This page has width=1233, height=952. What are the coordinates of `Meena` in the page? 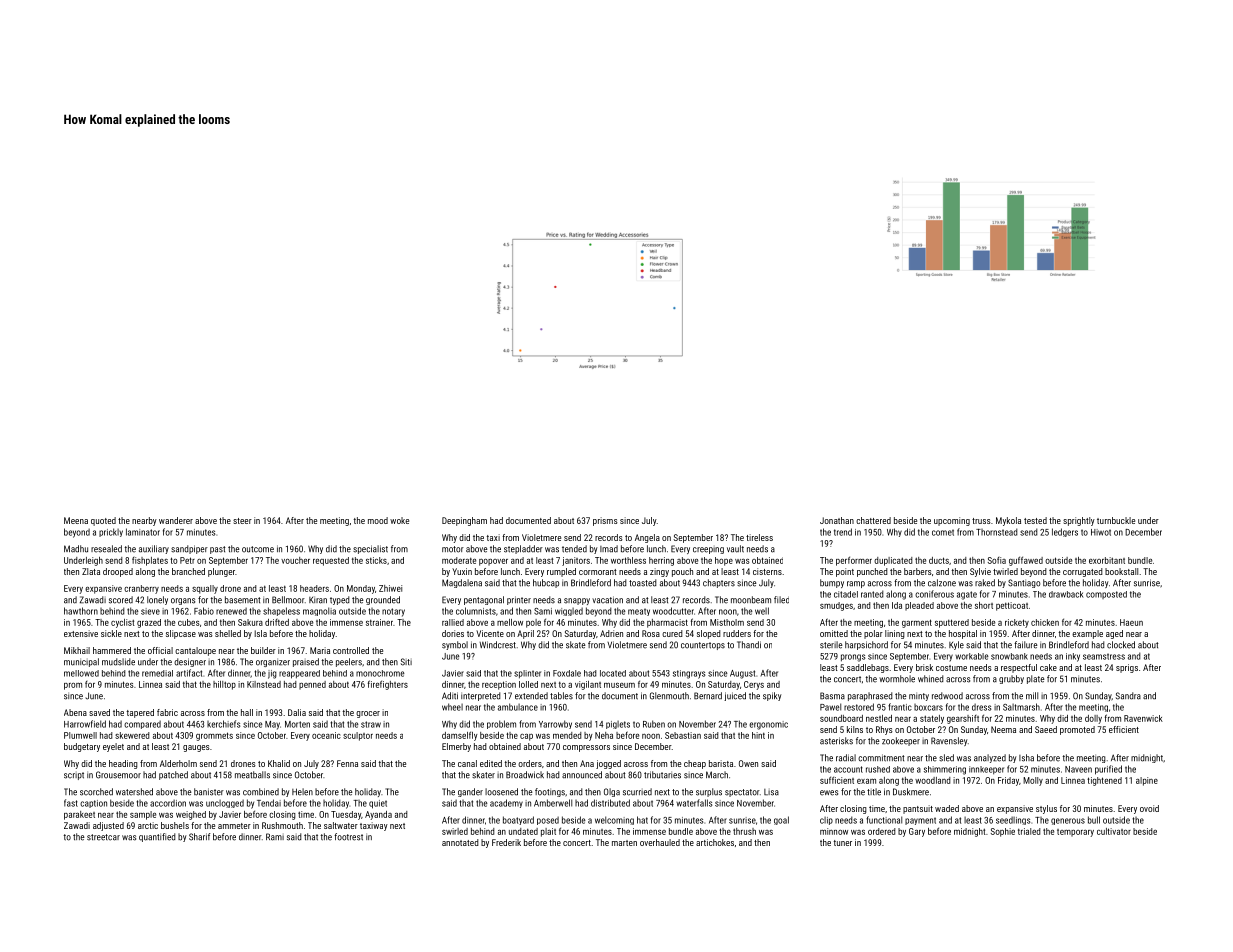 It's located at (76, 520).
